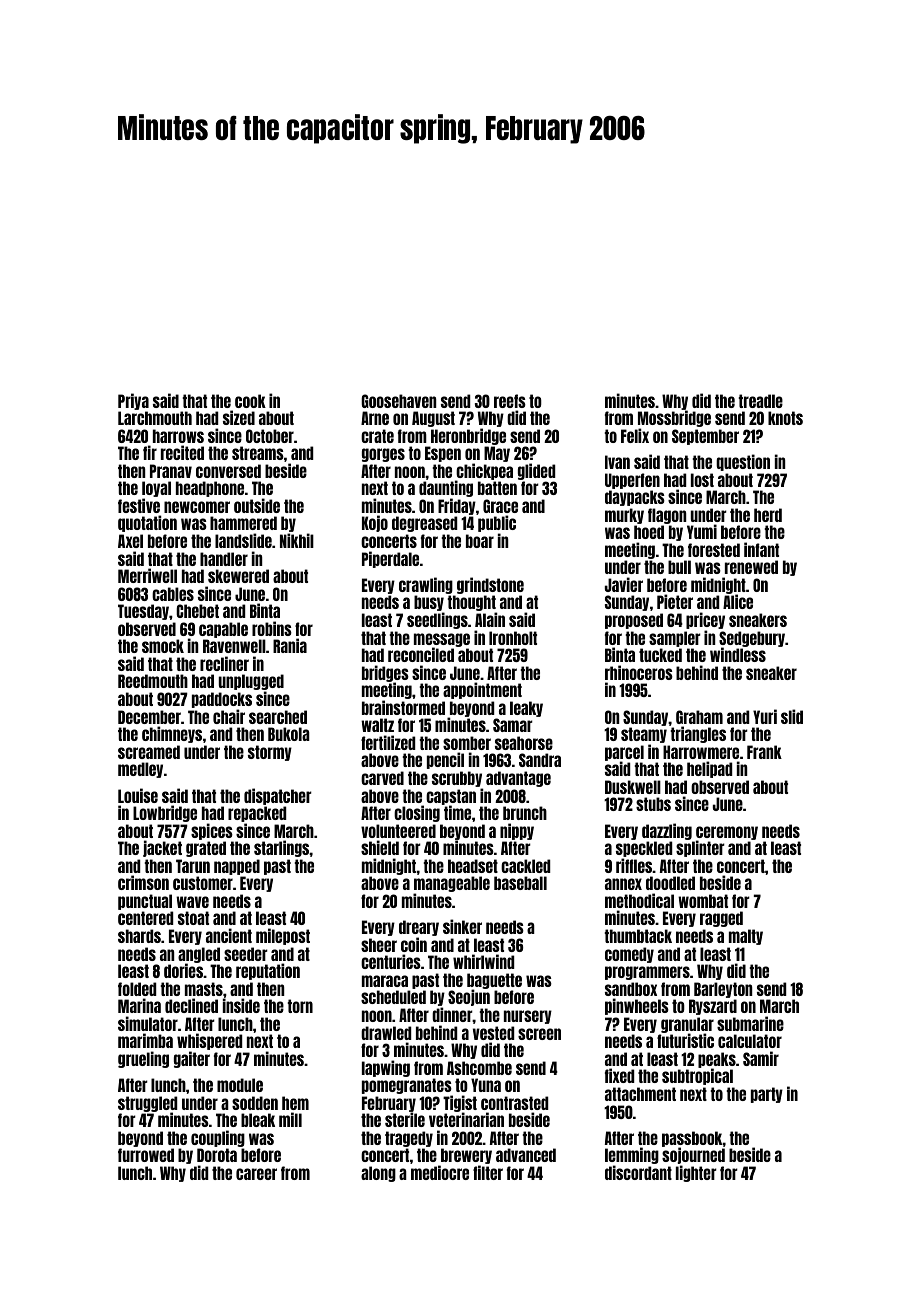 The image size is (924, 1308). Describe the element at coordinates (760, 401) in the document. I see `treadle` at that location.
